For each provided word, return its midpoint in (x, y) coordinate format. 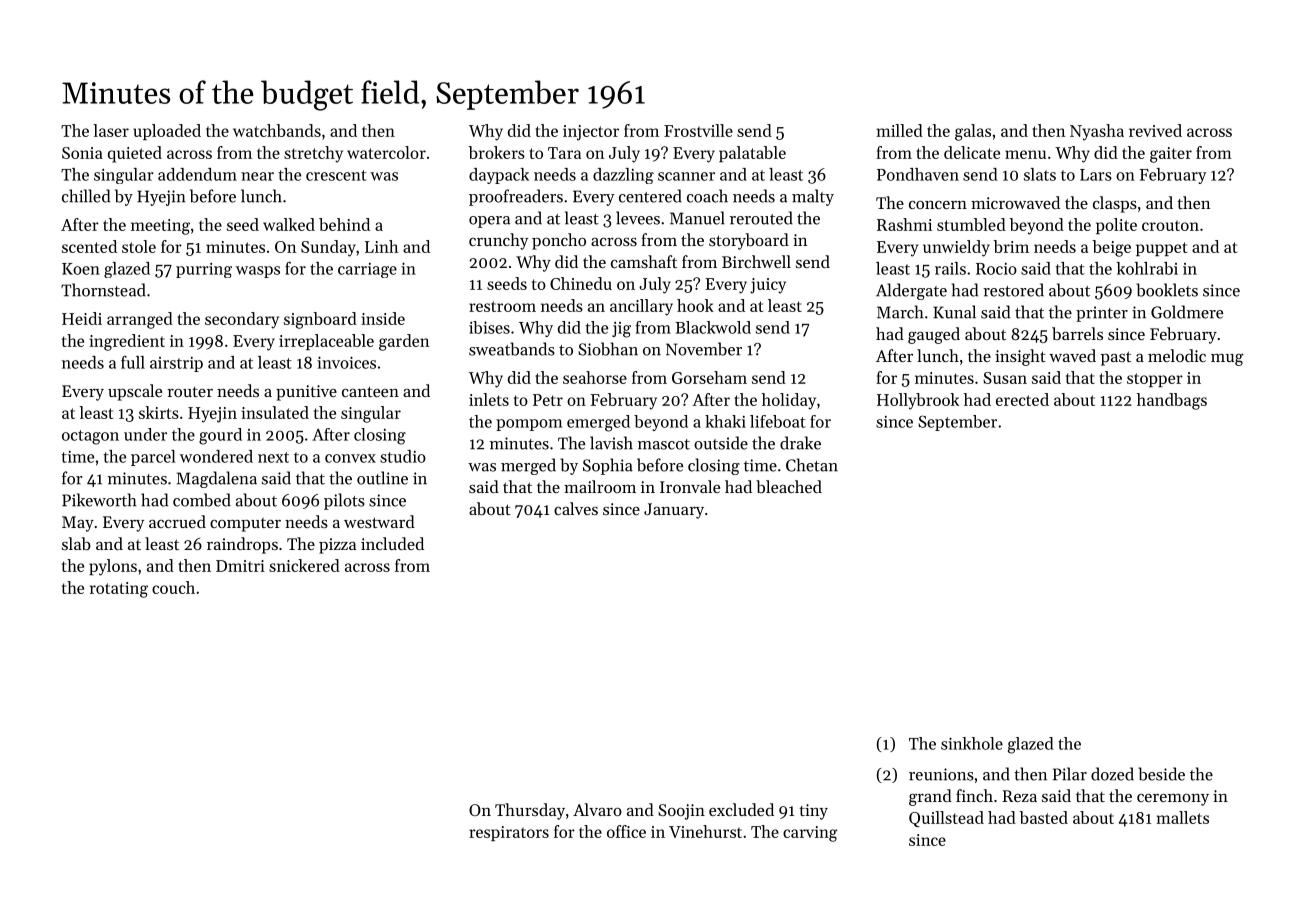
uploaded (167, 132)
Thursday (530, 811)
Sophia (608, 466)
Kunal (954, 312)
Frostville (698, 130)
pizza (337, 546)
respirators (509, 833)
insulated (275, 412)
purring (204, 270)
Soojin (681, 812)
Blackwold (713, 327)
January (674, 511)
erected (1022, 399)
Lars (1096, 175)
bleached (789, 486)
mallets (1183, 817)
